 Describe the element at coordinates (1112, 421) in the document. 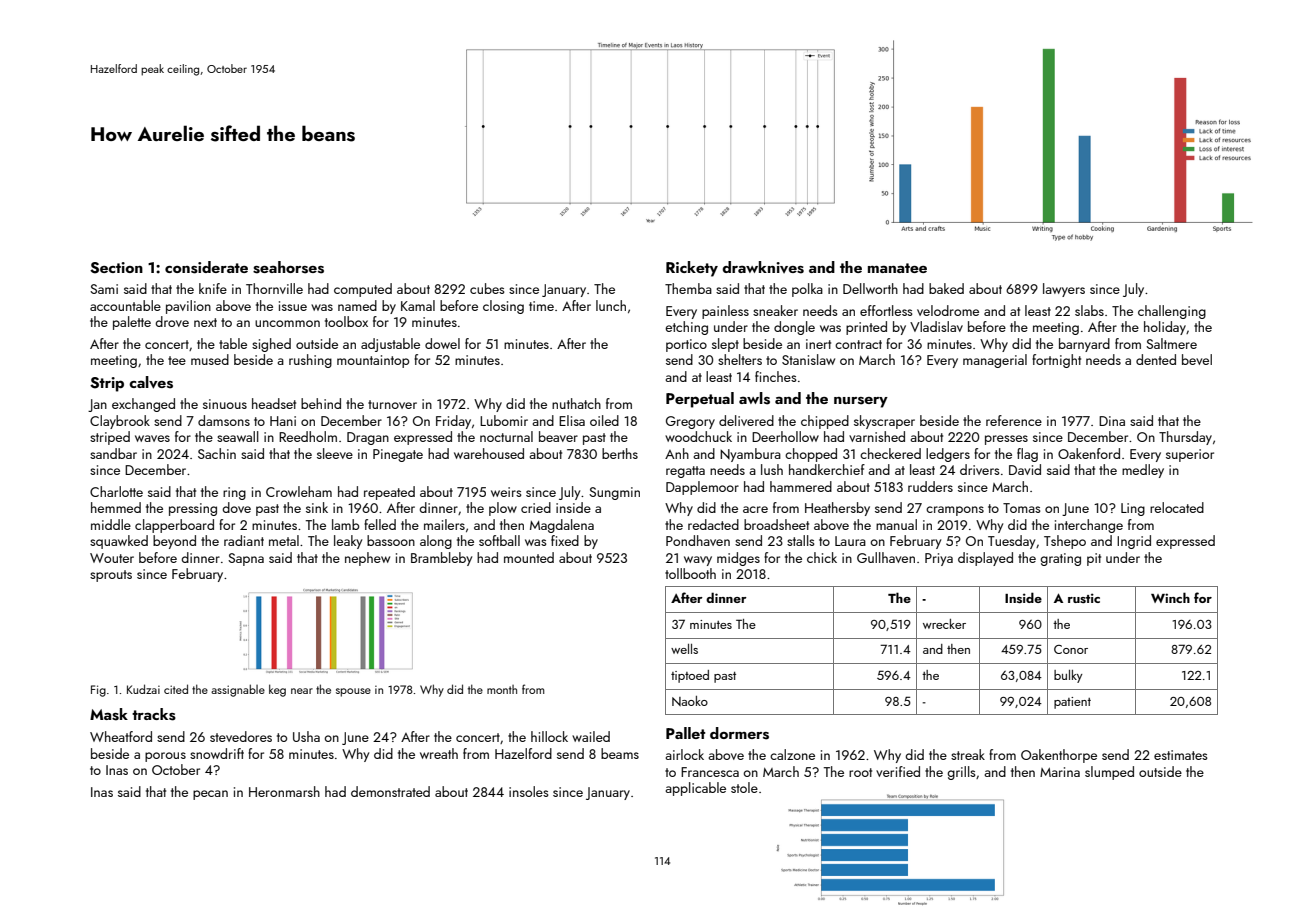

I see `Dina` at that location.
